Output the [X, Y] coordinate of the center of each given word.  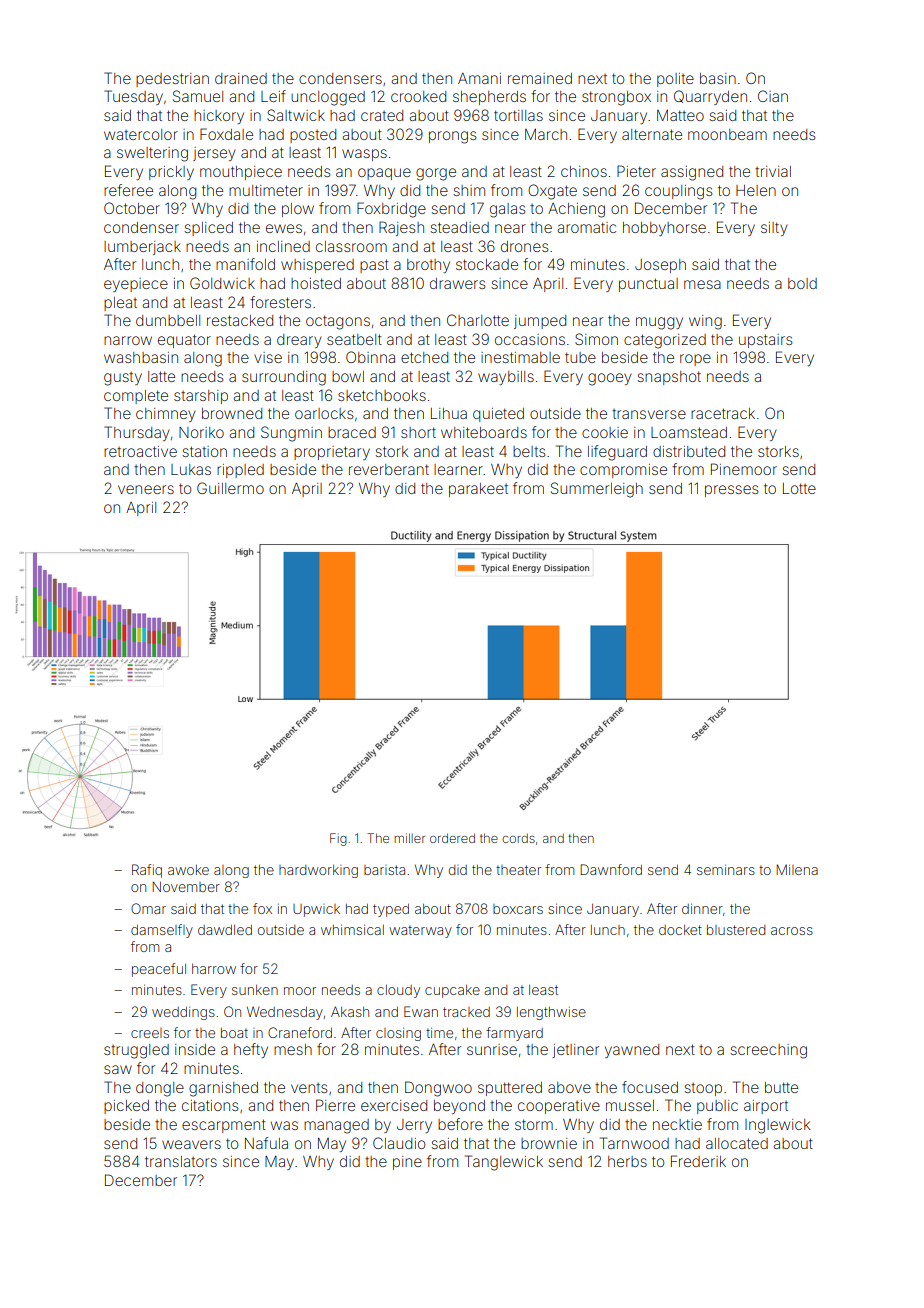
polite [675, 80]
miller [410, 838]
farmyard [514, 1034]
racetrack [723, 413]
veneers [146, 489]
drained [241, 78]
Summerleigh [597, 490]
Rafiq [147, 871]
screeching [768, 1051]
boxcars [518, 909]
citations [210, 1105]
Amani [479, 78]
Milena [797, 869]
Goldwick [222, 283]
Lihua [449, 413]
